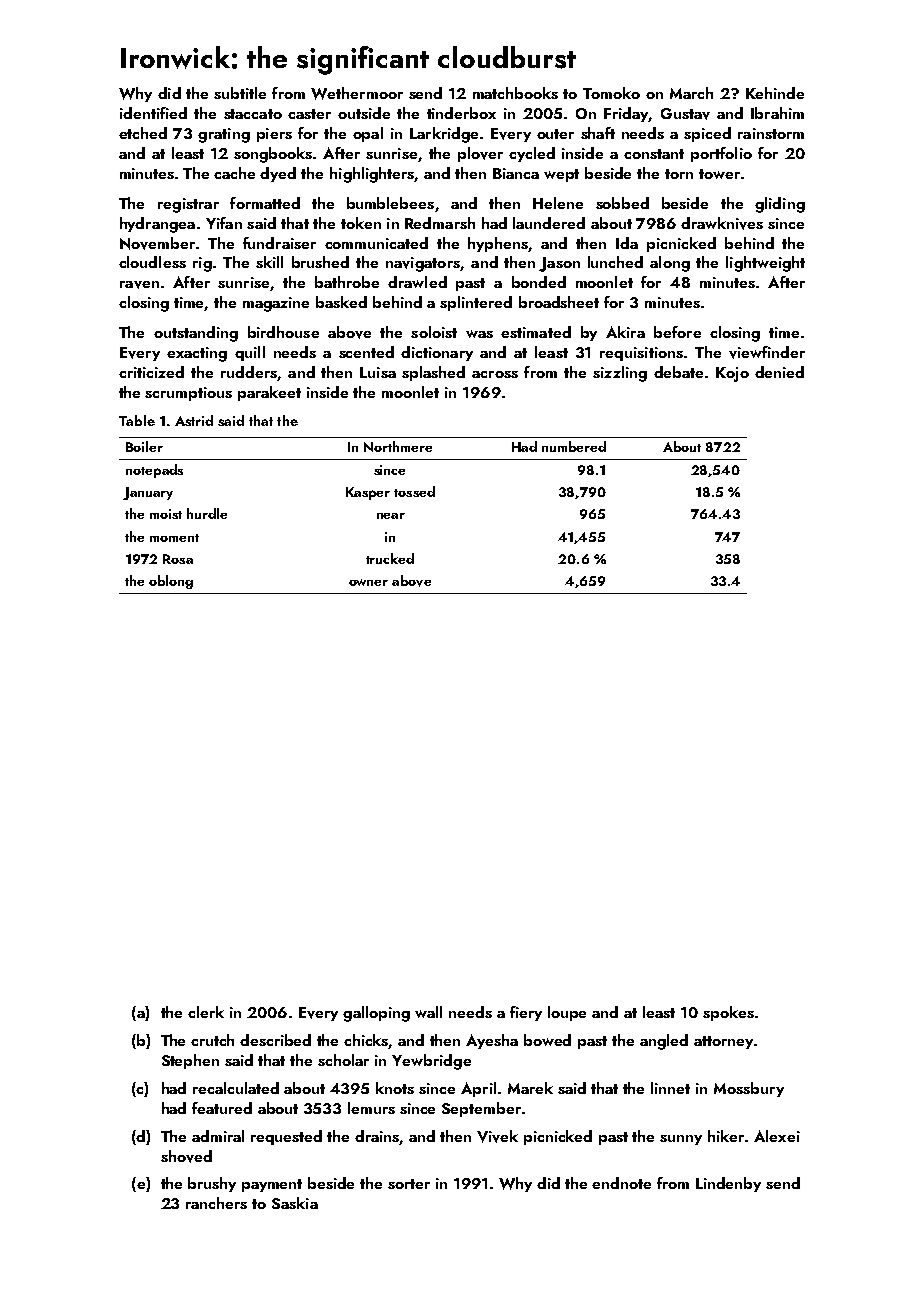 This page has height=1308, width=924. What do you see at coordinates (461, 113) in the page?
I see `tinderbox` at bounding box center [461, 113].
